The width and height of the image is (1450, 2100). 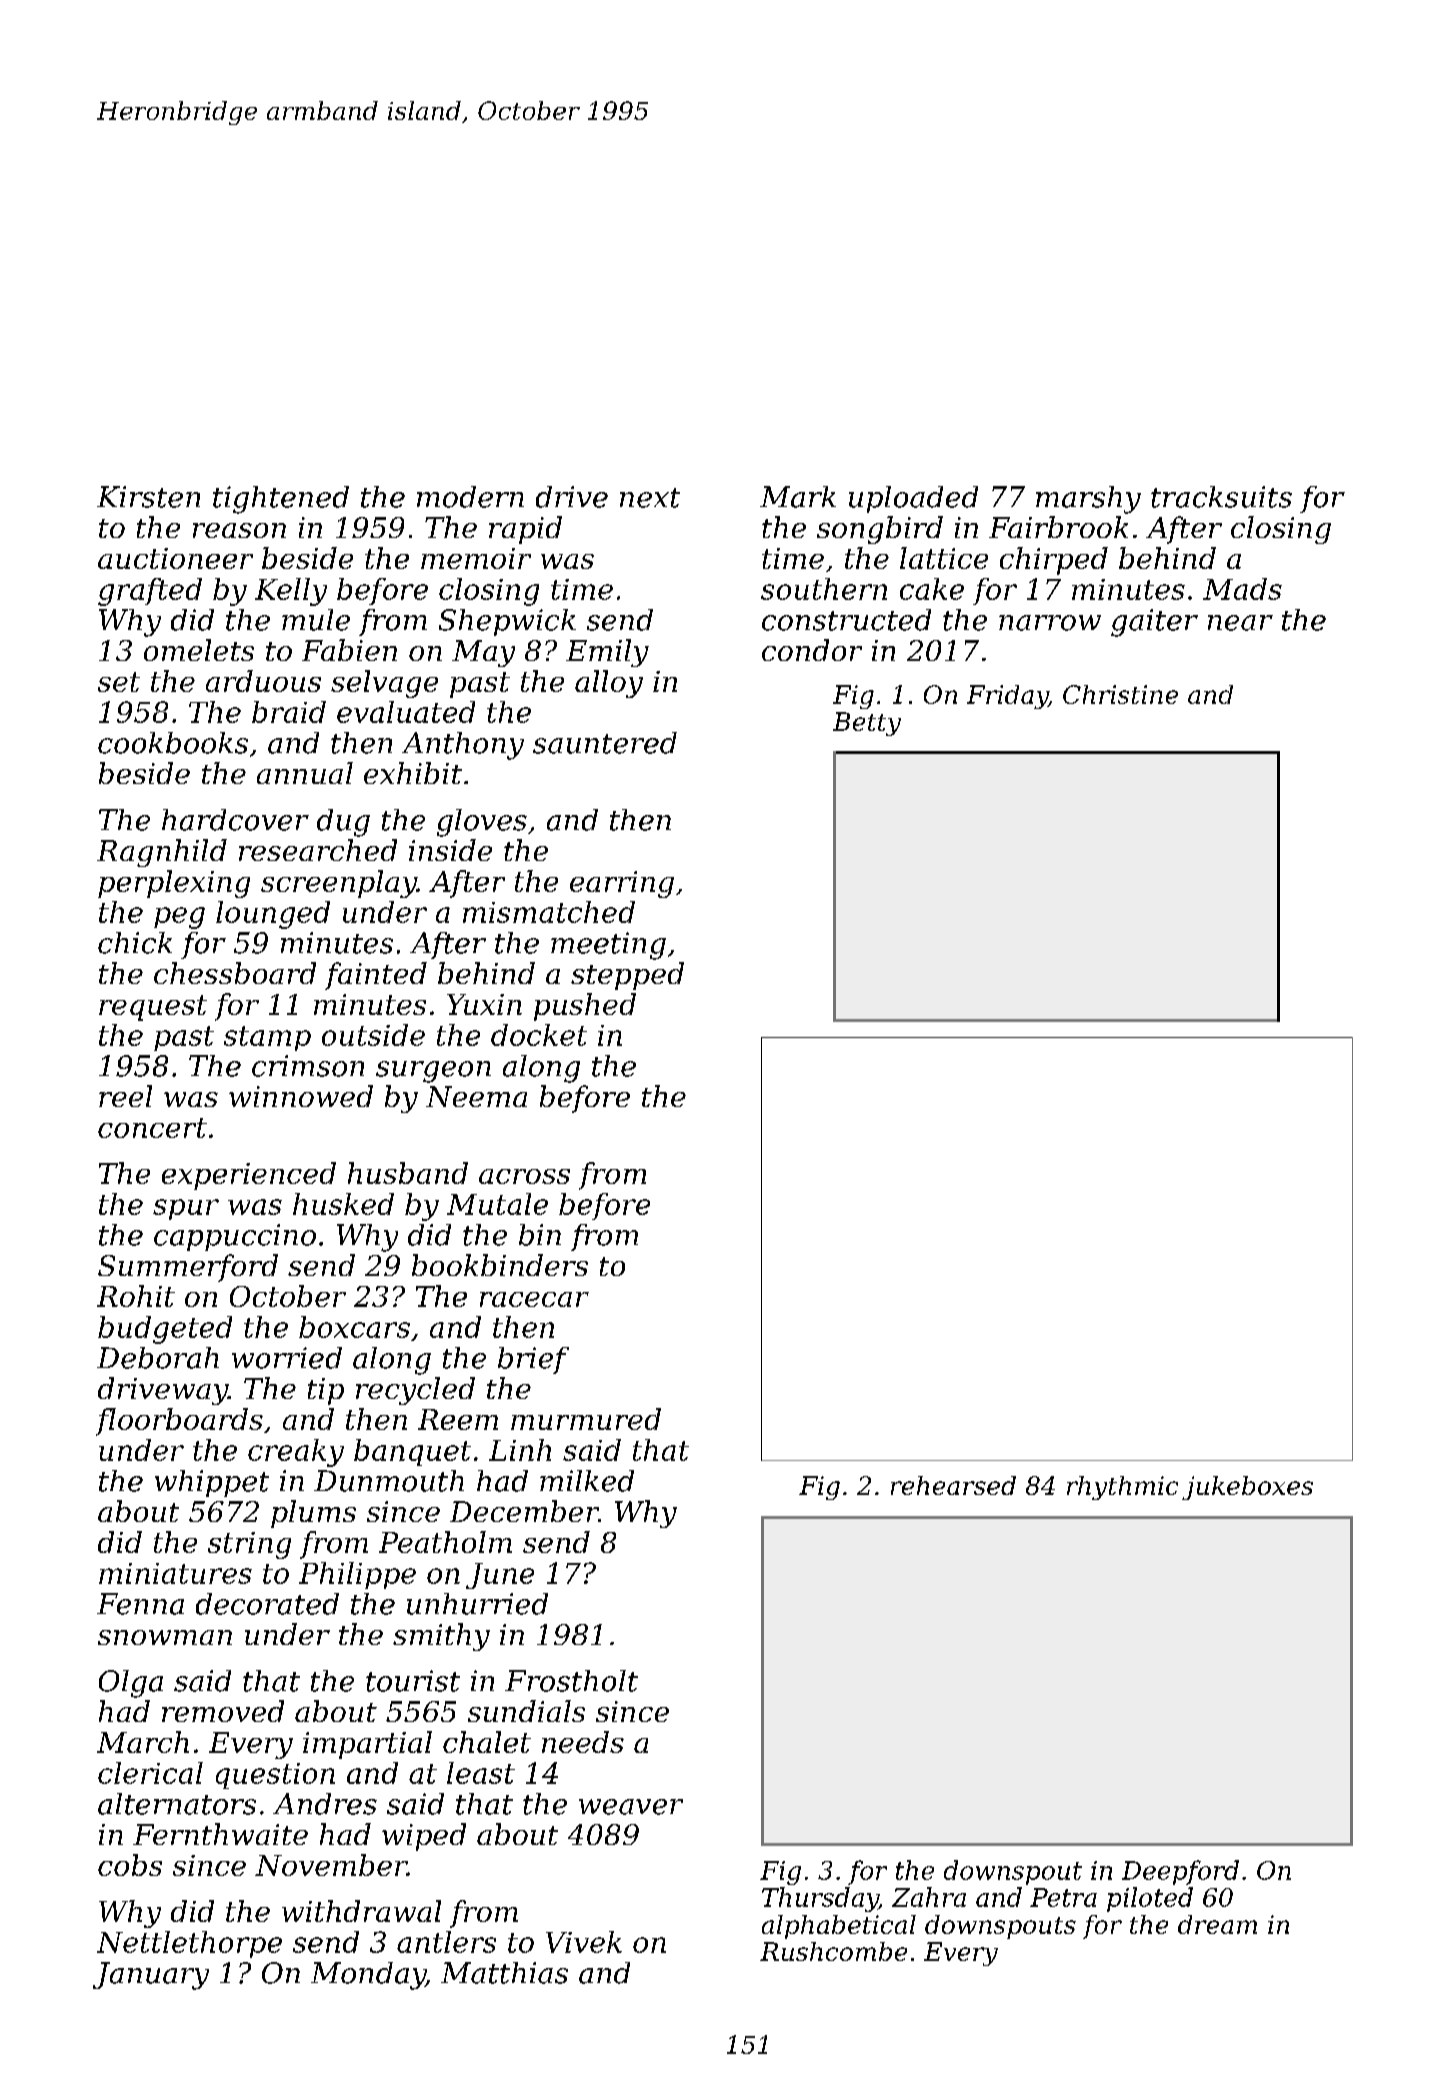 I want to click on stepped, so click(x=627, y=976).
